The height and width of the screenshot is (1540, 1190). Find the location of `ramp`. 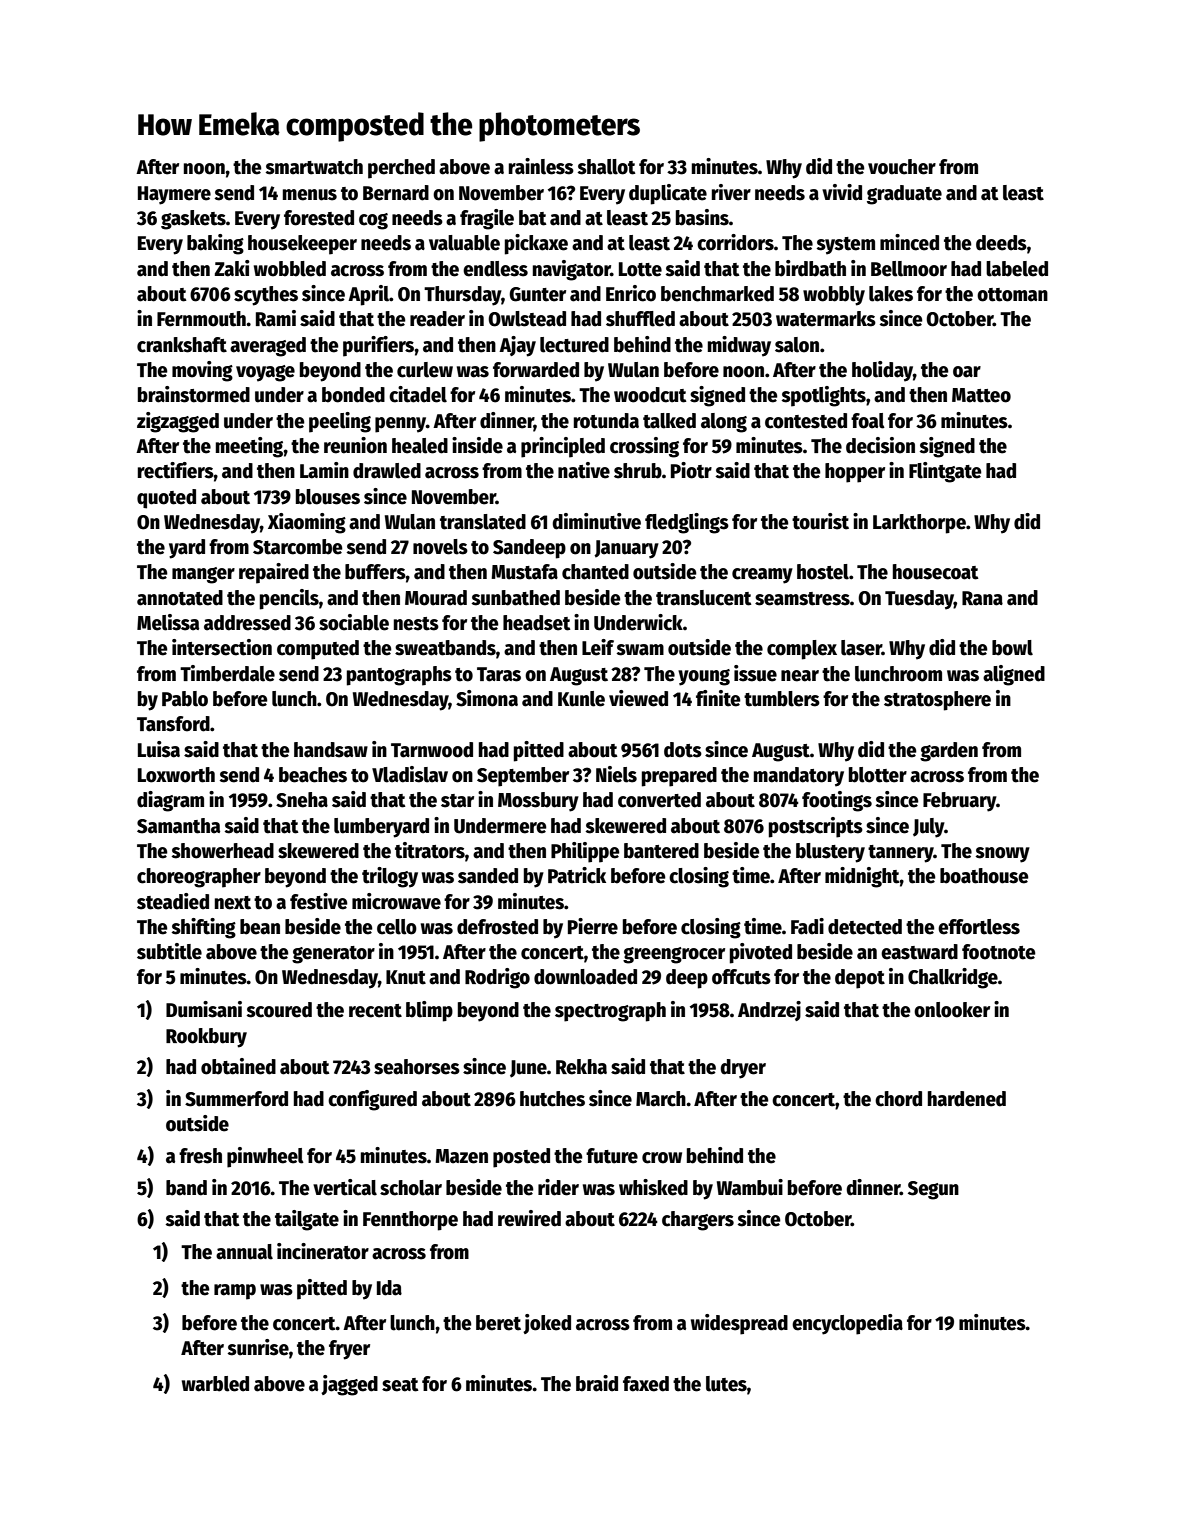

ramp is located at coordinates (235, 1292).
